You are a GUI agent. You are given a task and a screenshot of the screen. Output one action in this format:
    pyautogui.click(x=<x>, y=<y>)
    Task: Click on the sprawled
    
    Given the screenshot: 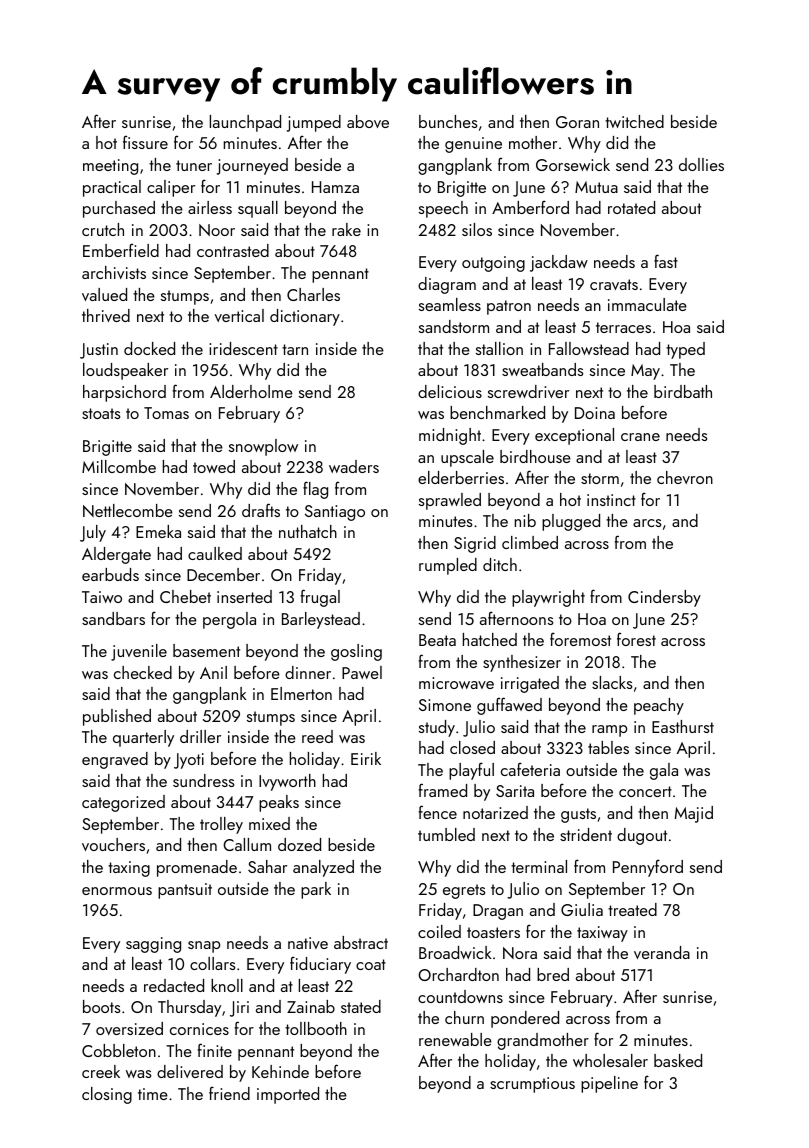 What is the action you would take?
    pyautogui.click(x=450, y=501)
